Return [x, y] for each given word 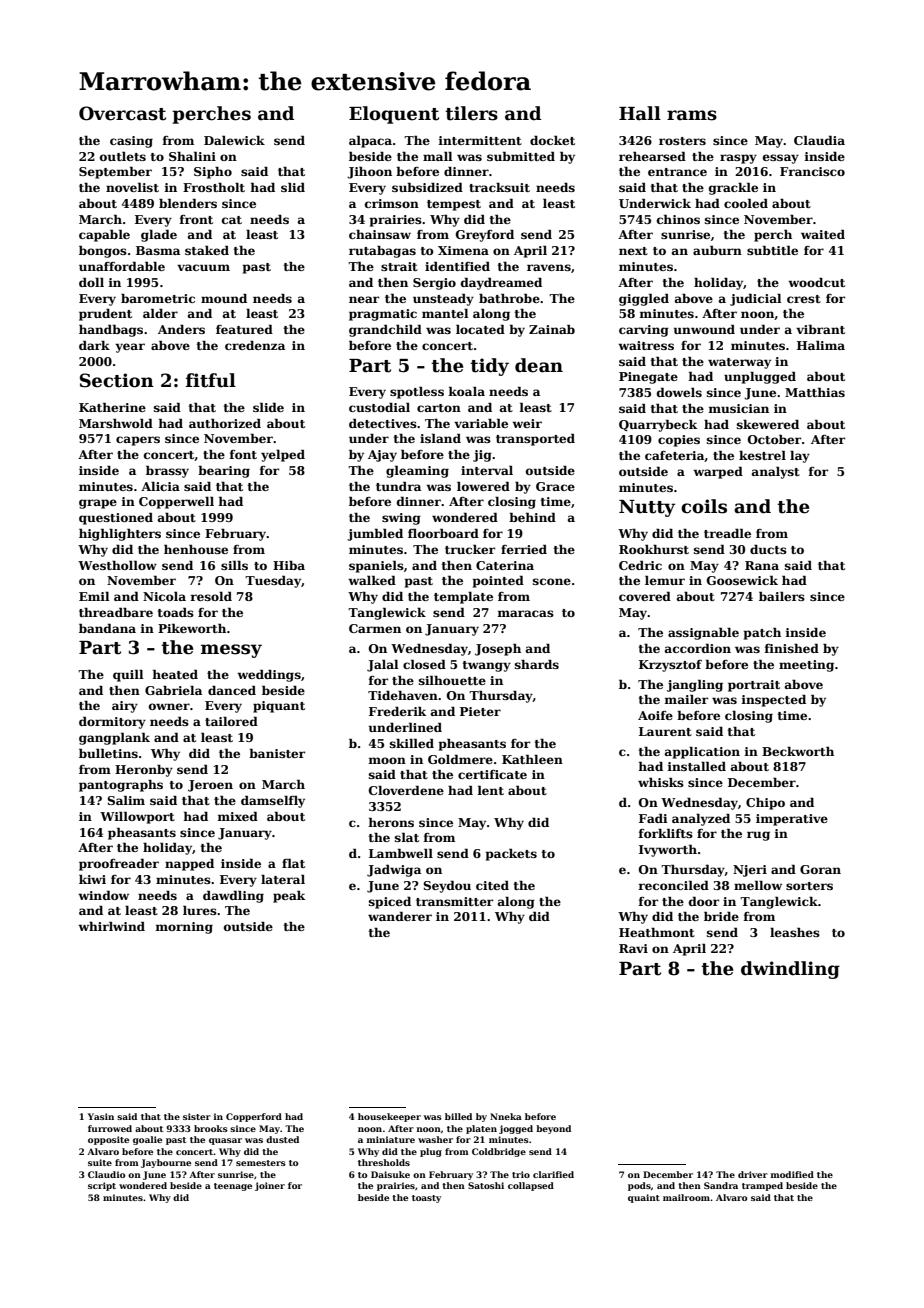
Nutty [647, 508]
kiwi [92, 879]
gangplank [114, 738]
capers [138, 441]
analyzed [701, 819]
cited [492, 885]
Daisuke [390, 1174]
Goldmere [460, 759]
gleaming [417, 471]
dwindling [790, 970]
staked [207, 250]
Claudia [819, 140]
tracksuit [499, 187]
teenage [233, 1187]
